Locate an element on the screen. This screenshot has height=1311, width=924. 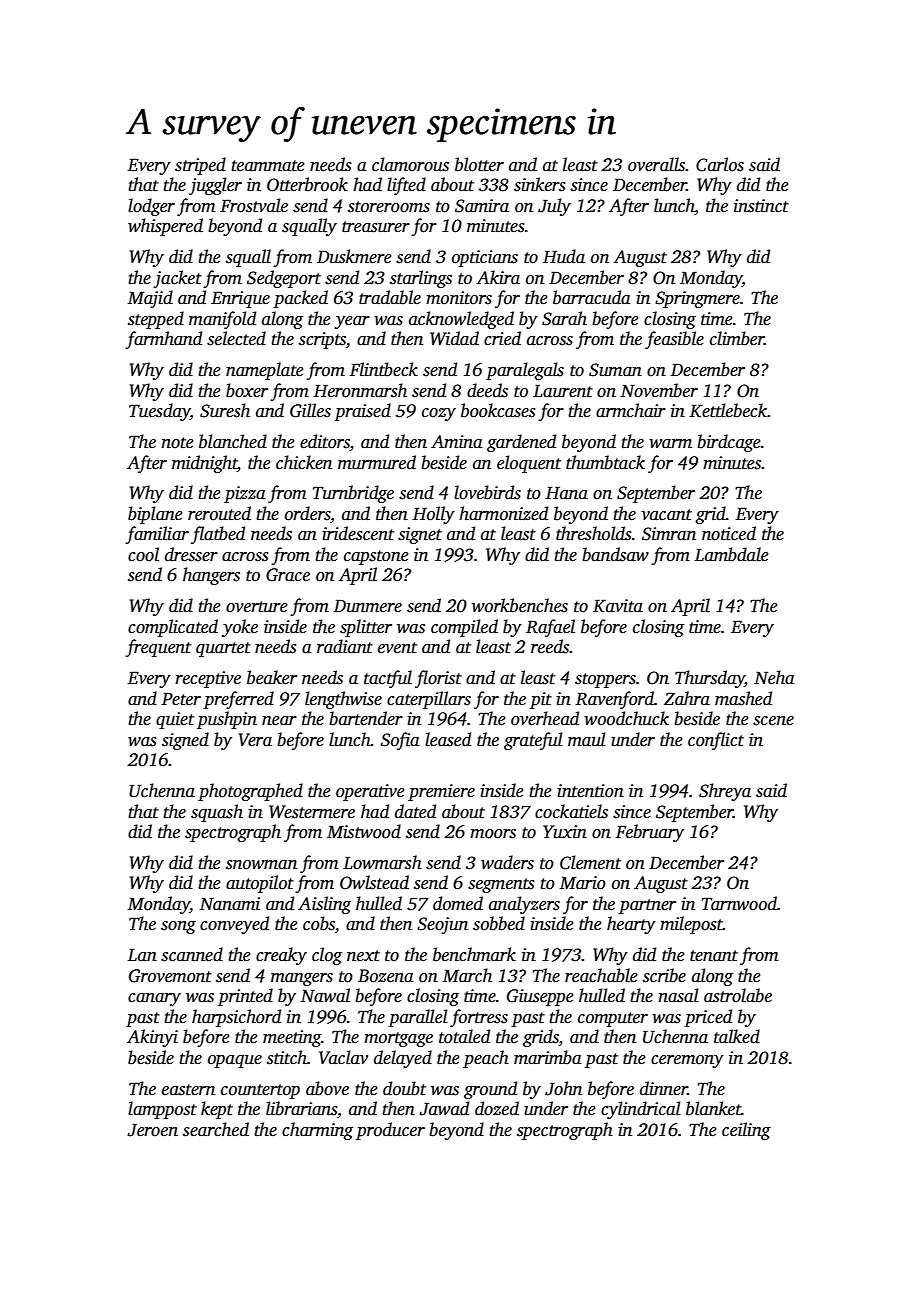
florist is located at coordinates (438, 679).
